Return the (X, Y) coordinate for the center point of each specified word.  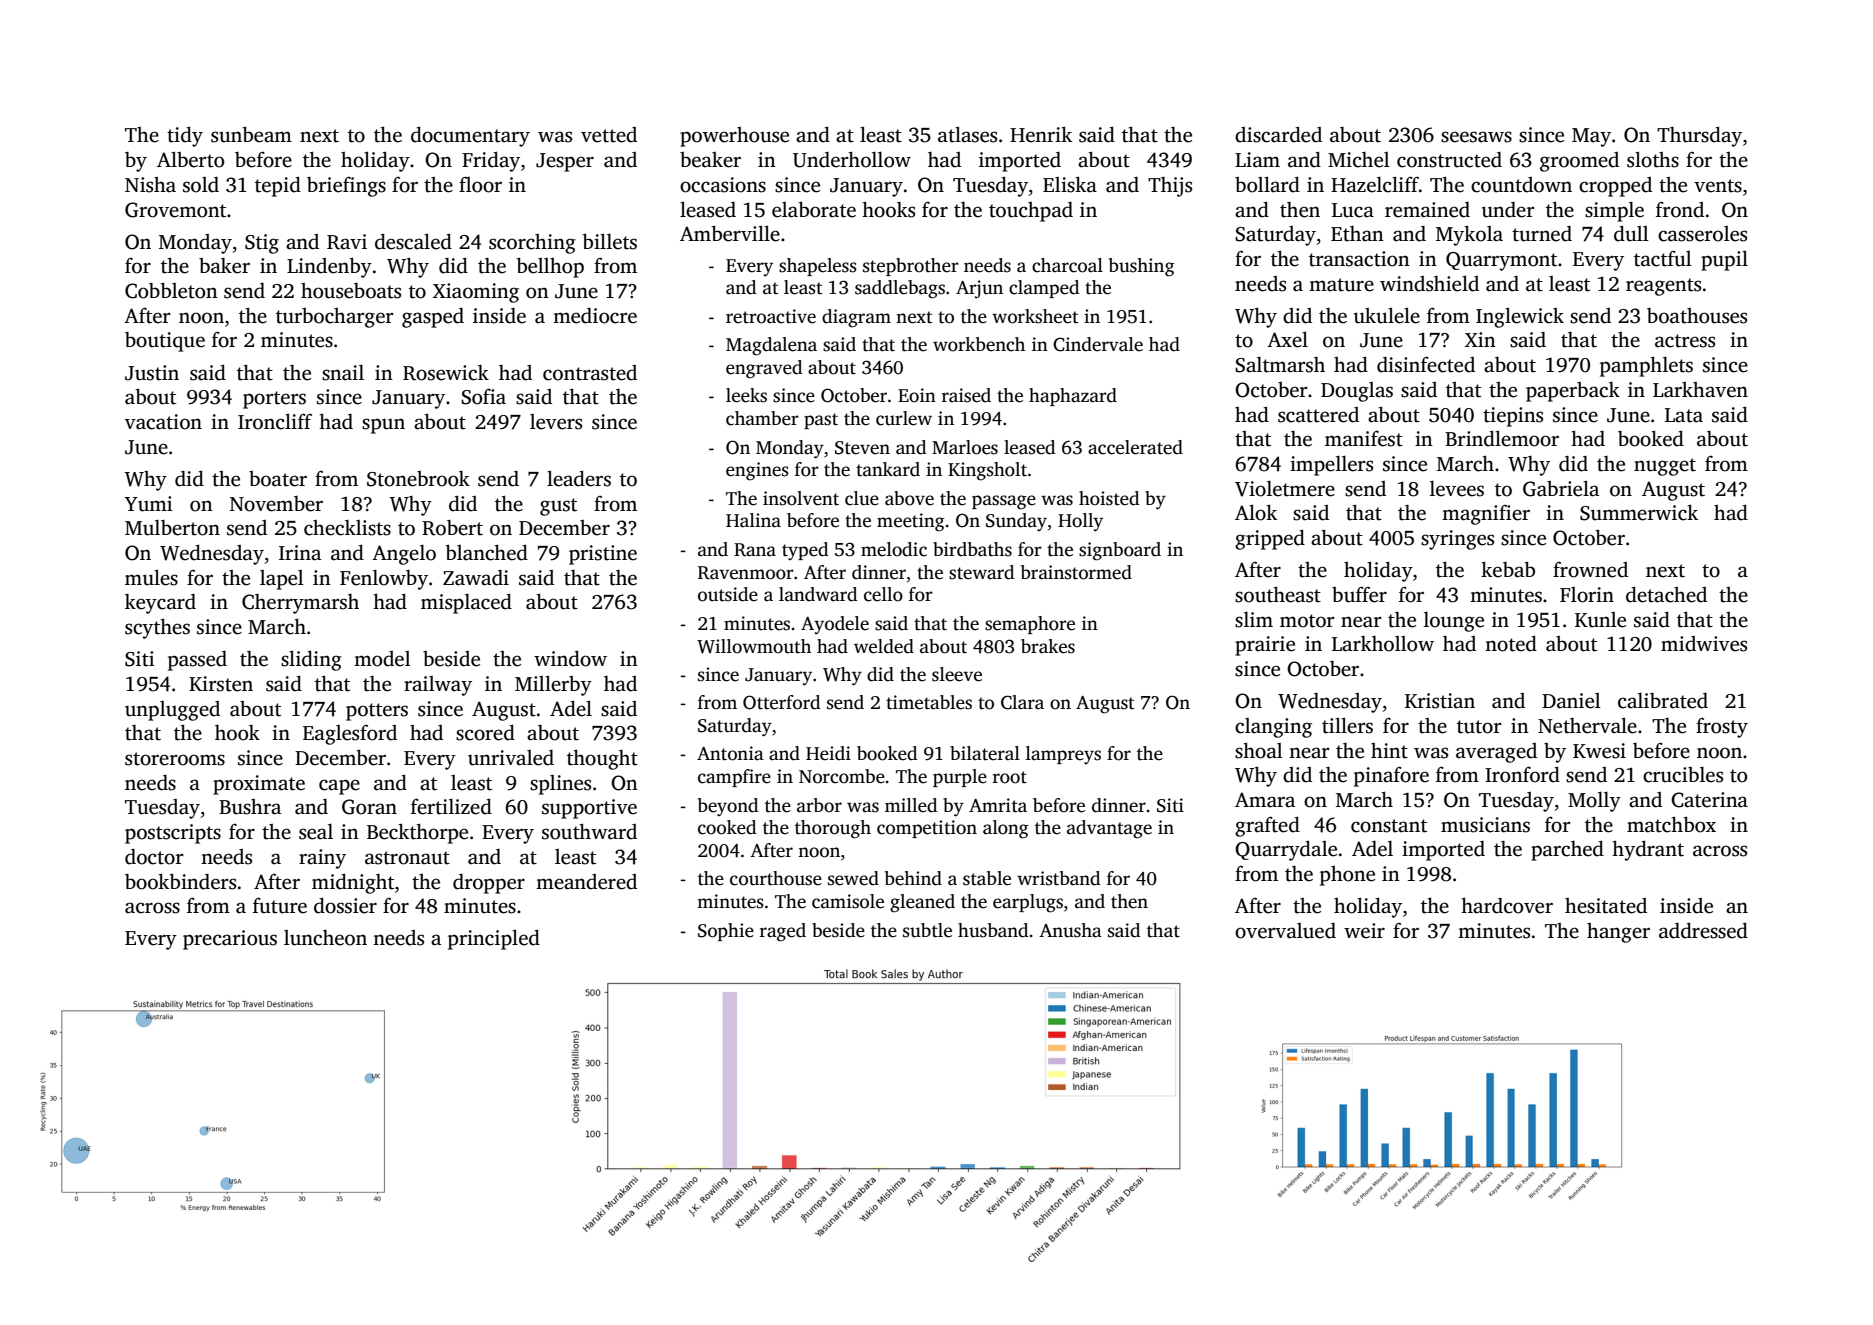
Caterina (1709, 800)
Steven (862, 448)
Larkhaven (1700, 390)
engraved (764, 369)
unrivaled (511, 758)
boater (278, 479)
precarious (230, 940)
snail (343, 372)
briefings (346, 187)
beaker (710, 160)
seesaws (1476, 137)
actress (1685, 341)
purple (960, 778)
